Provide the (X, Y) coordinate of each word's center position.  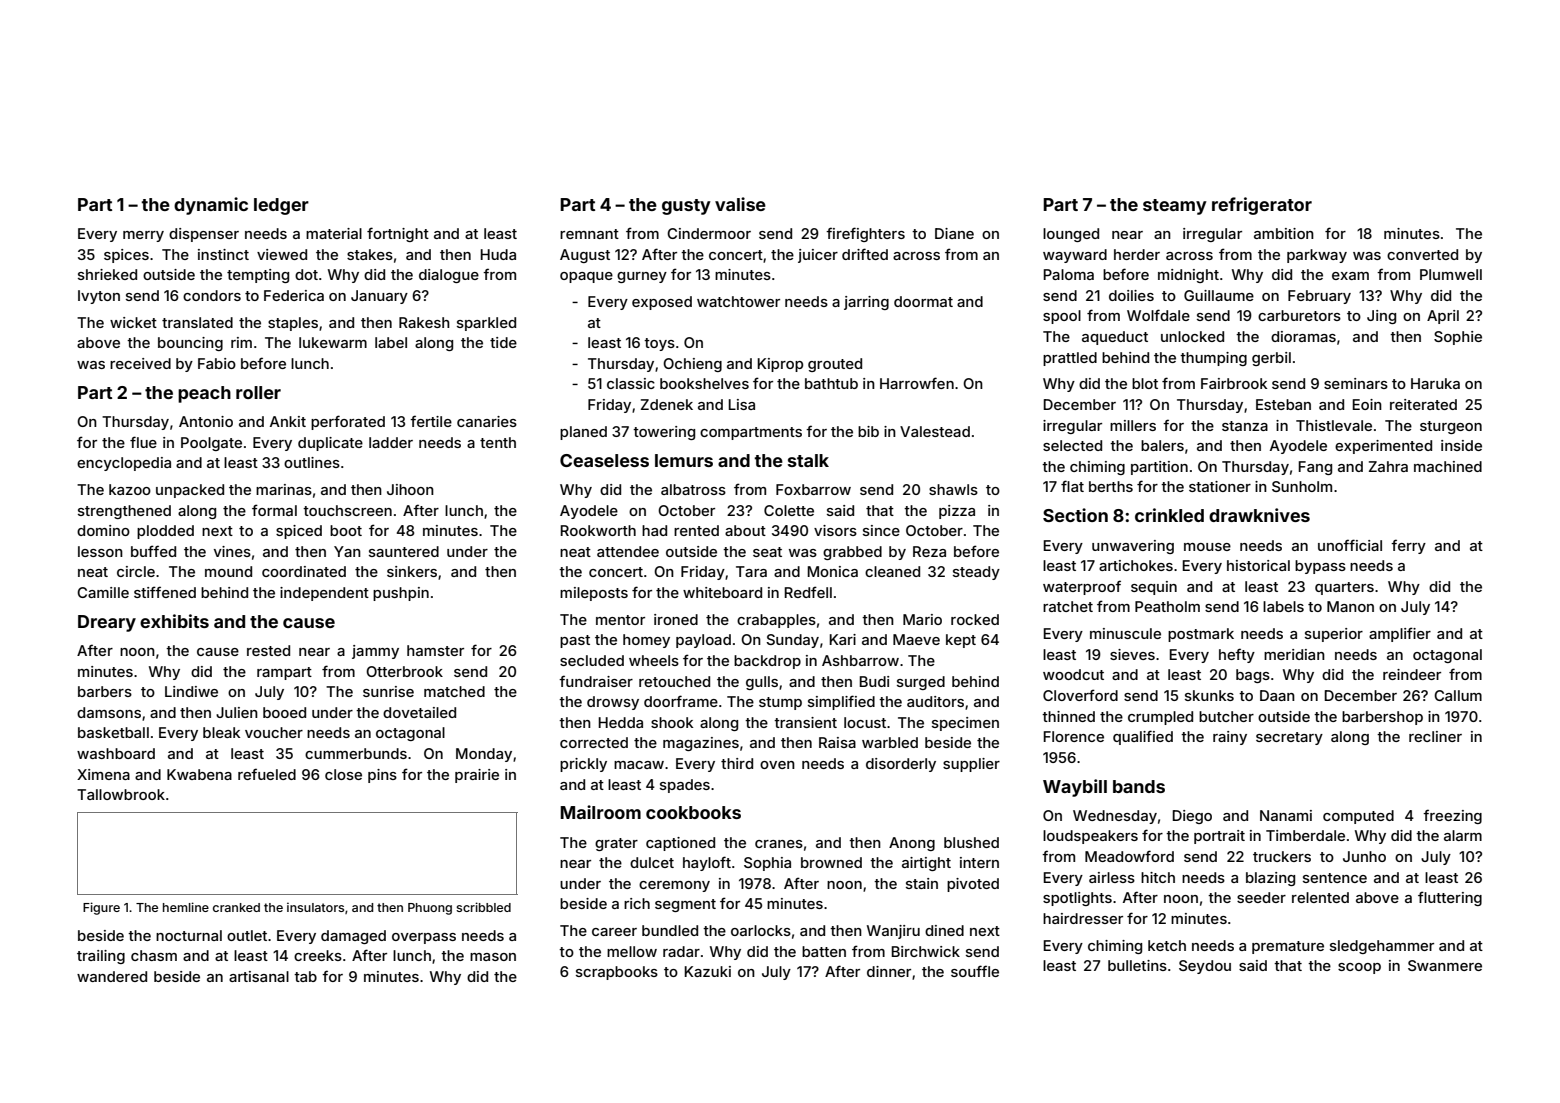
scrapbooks (617, 973)
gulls (762, 683)
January (379, 297)
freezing (1452, 816)
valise (740, 204)
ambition (1284, 233)
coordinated (304, 571)
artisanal (259, 976)
